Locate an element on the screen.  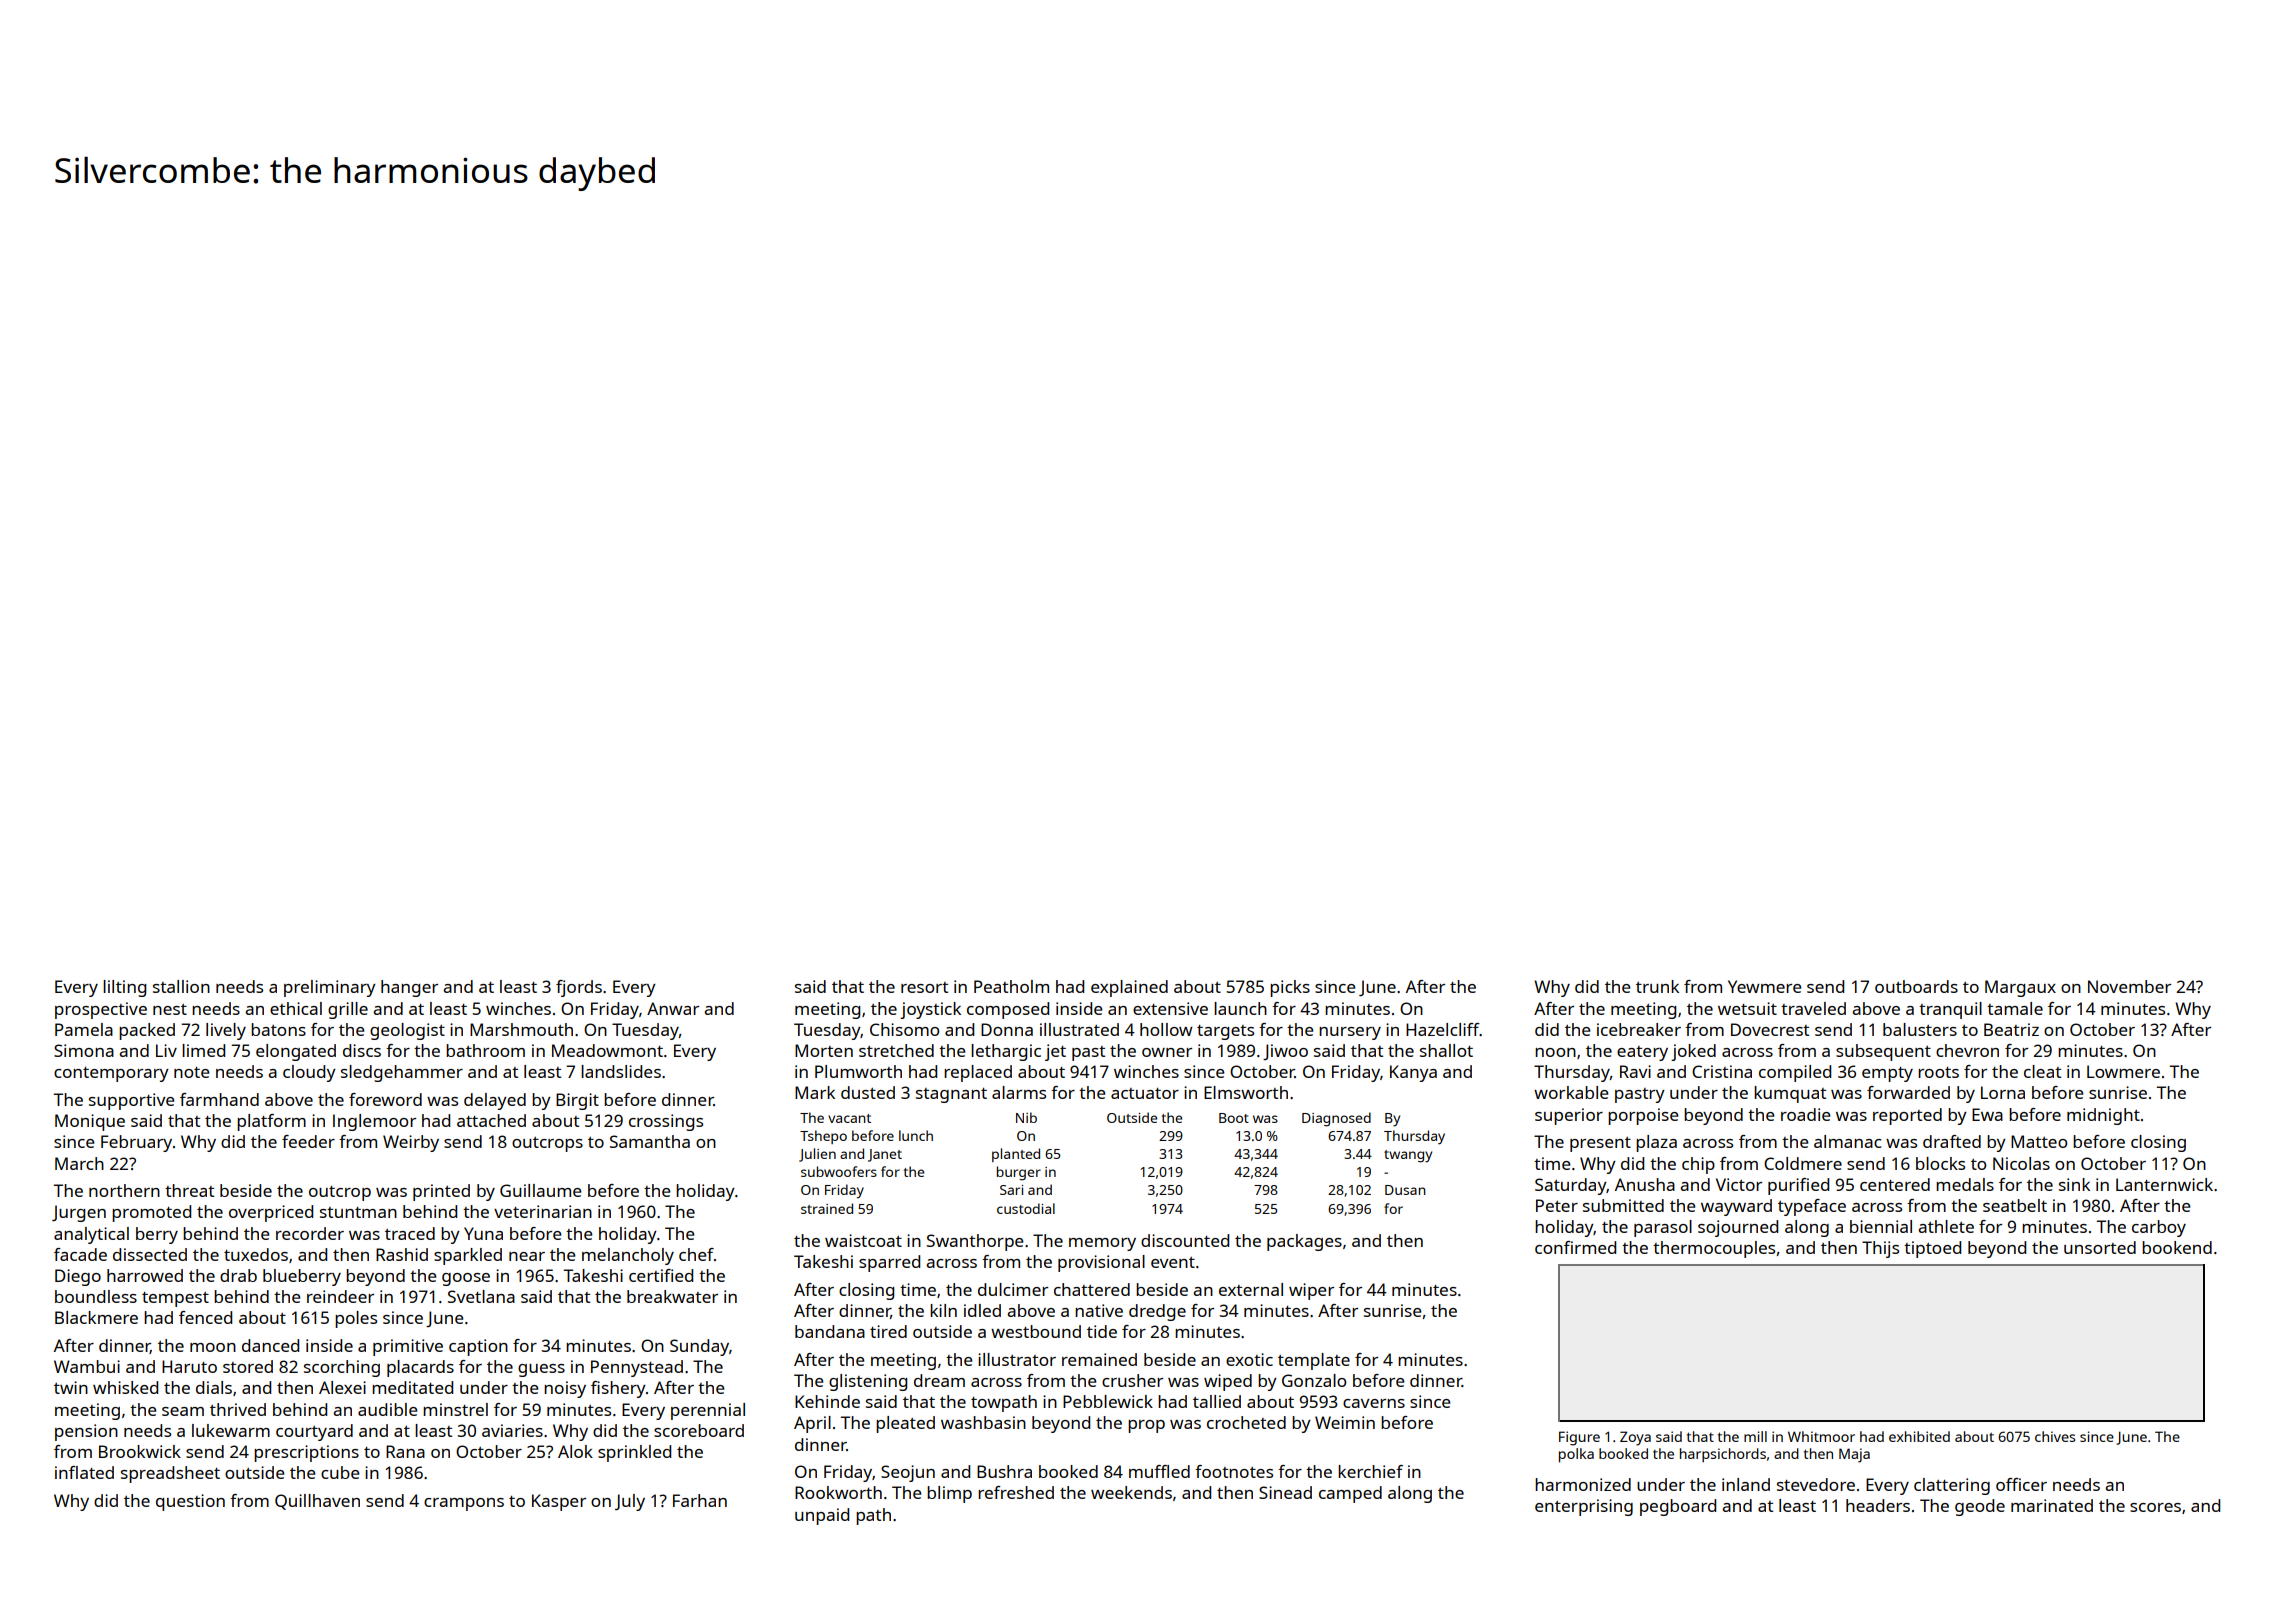
hanger is located at coordinates (409, 988).
